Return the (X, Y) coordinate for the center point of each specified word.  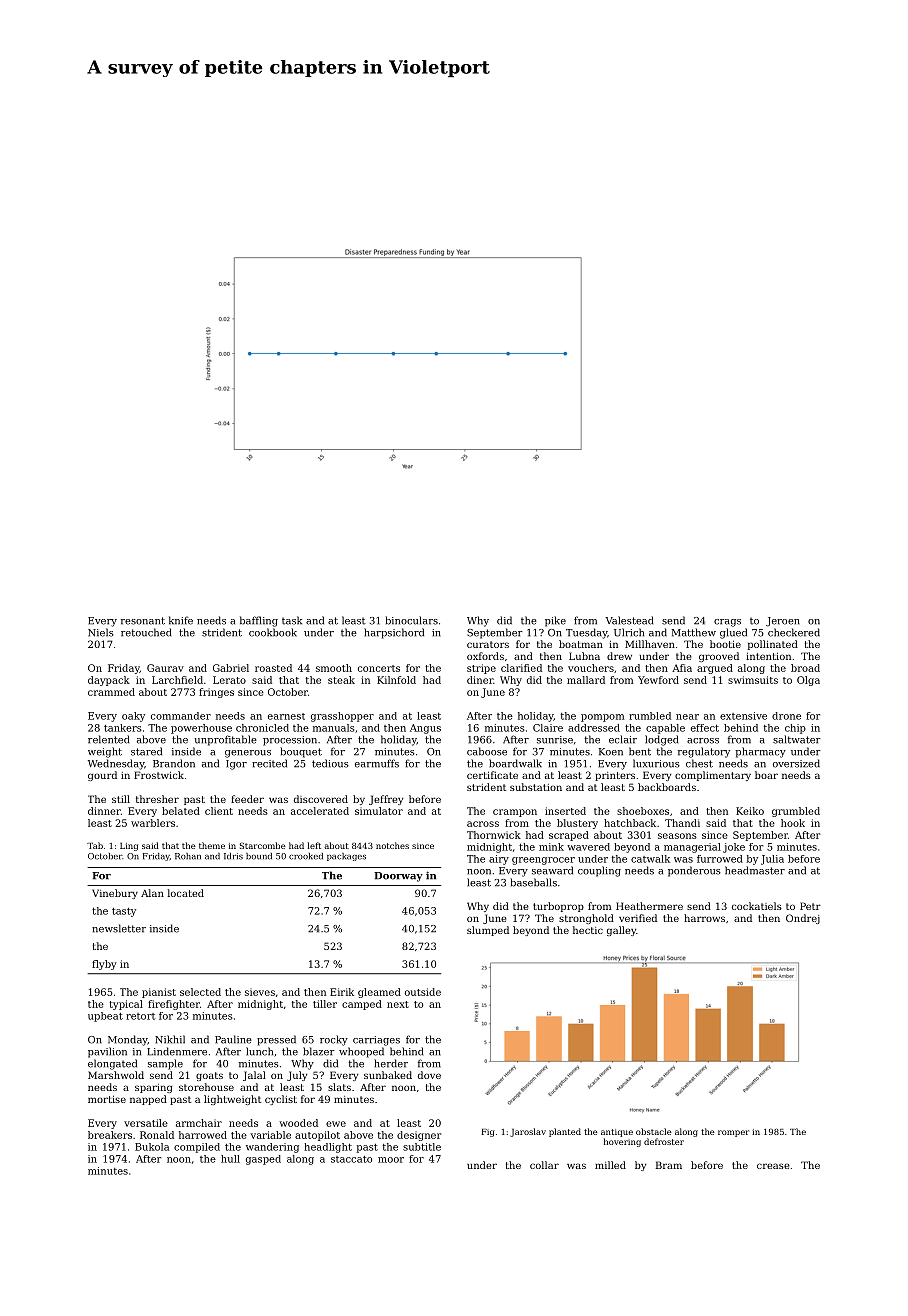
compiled (197, 1148)
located (186, 893)
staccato (351, 1159)
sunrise (555, 740)
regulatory (704, 752)
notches (392, 845)
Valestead (629, 620)
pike (555, 621)
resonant (143, 621)
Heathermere (649, 906)
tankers (123, 728)
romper (733, 1133)
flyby (104, 965)
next (398, 1004)
